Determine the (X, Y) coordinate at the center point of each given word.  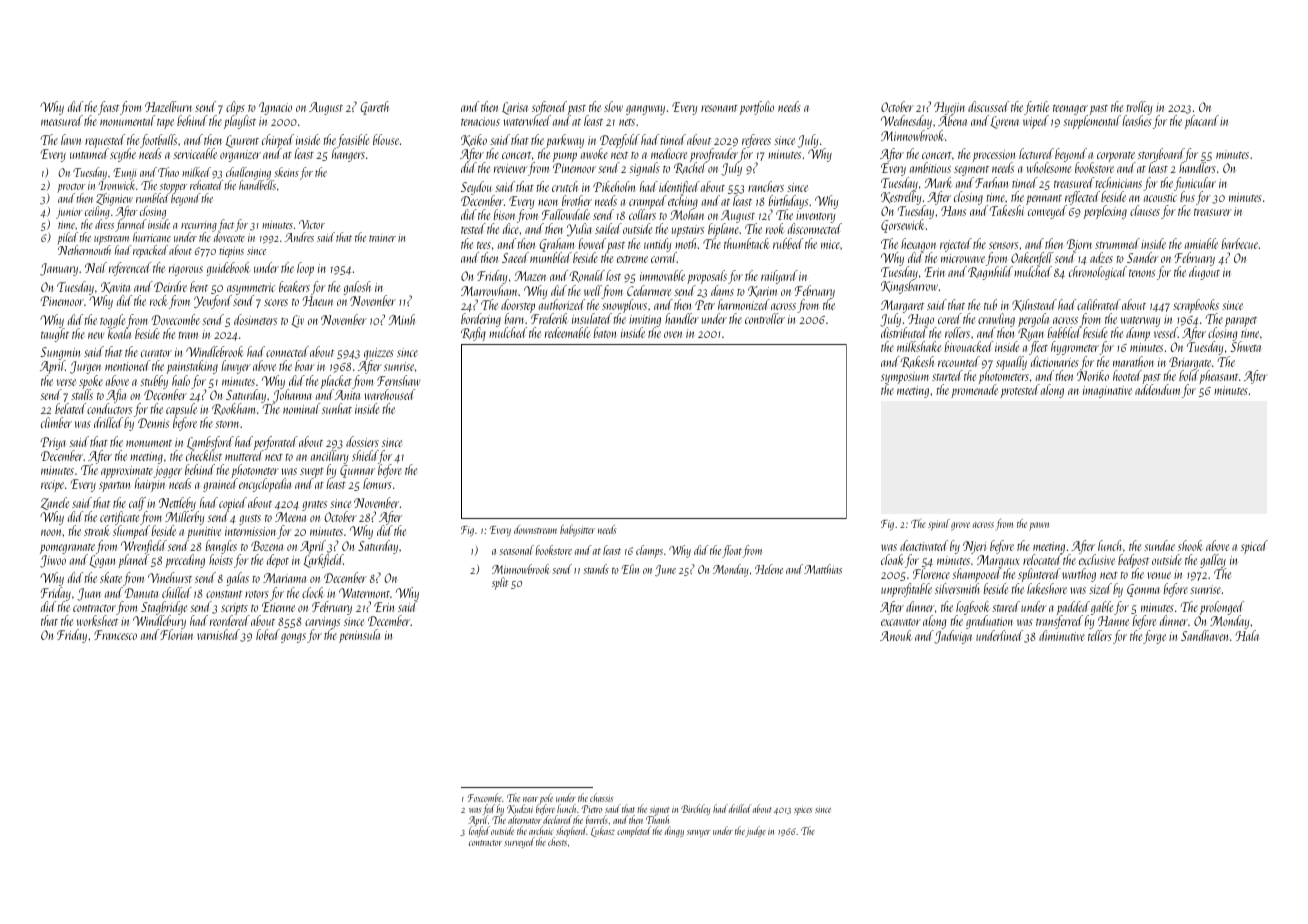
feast (108, 108)
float (732, 551)
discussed (988, 106)
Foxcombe (485, 797)
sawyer (698, 833)
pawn (1039, 526)
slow (613, 106)
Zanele (55, 503)
